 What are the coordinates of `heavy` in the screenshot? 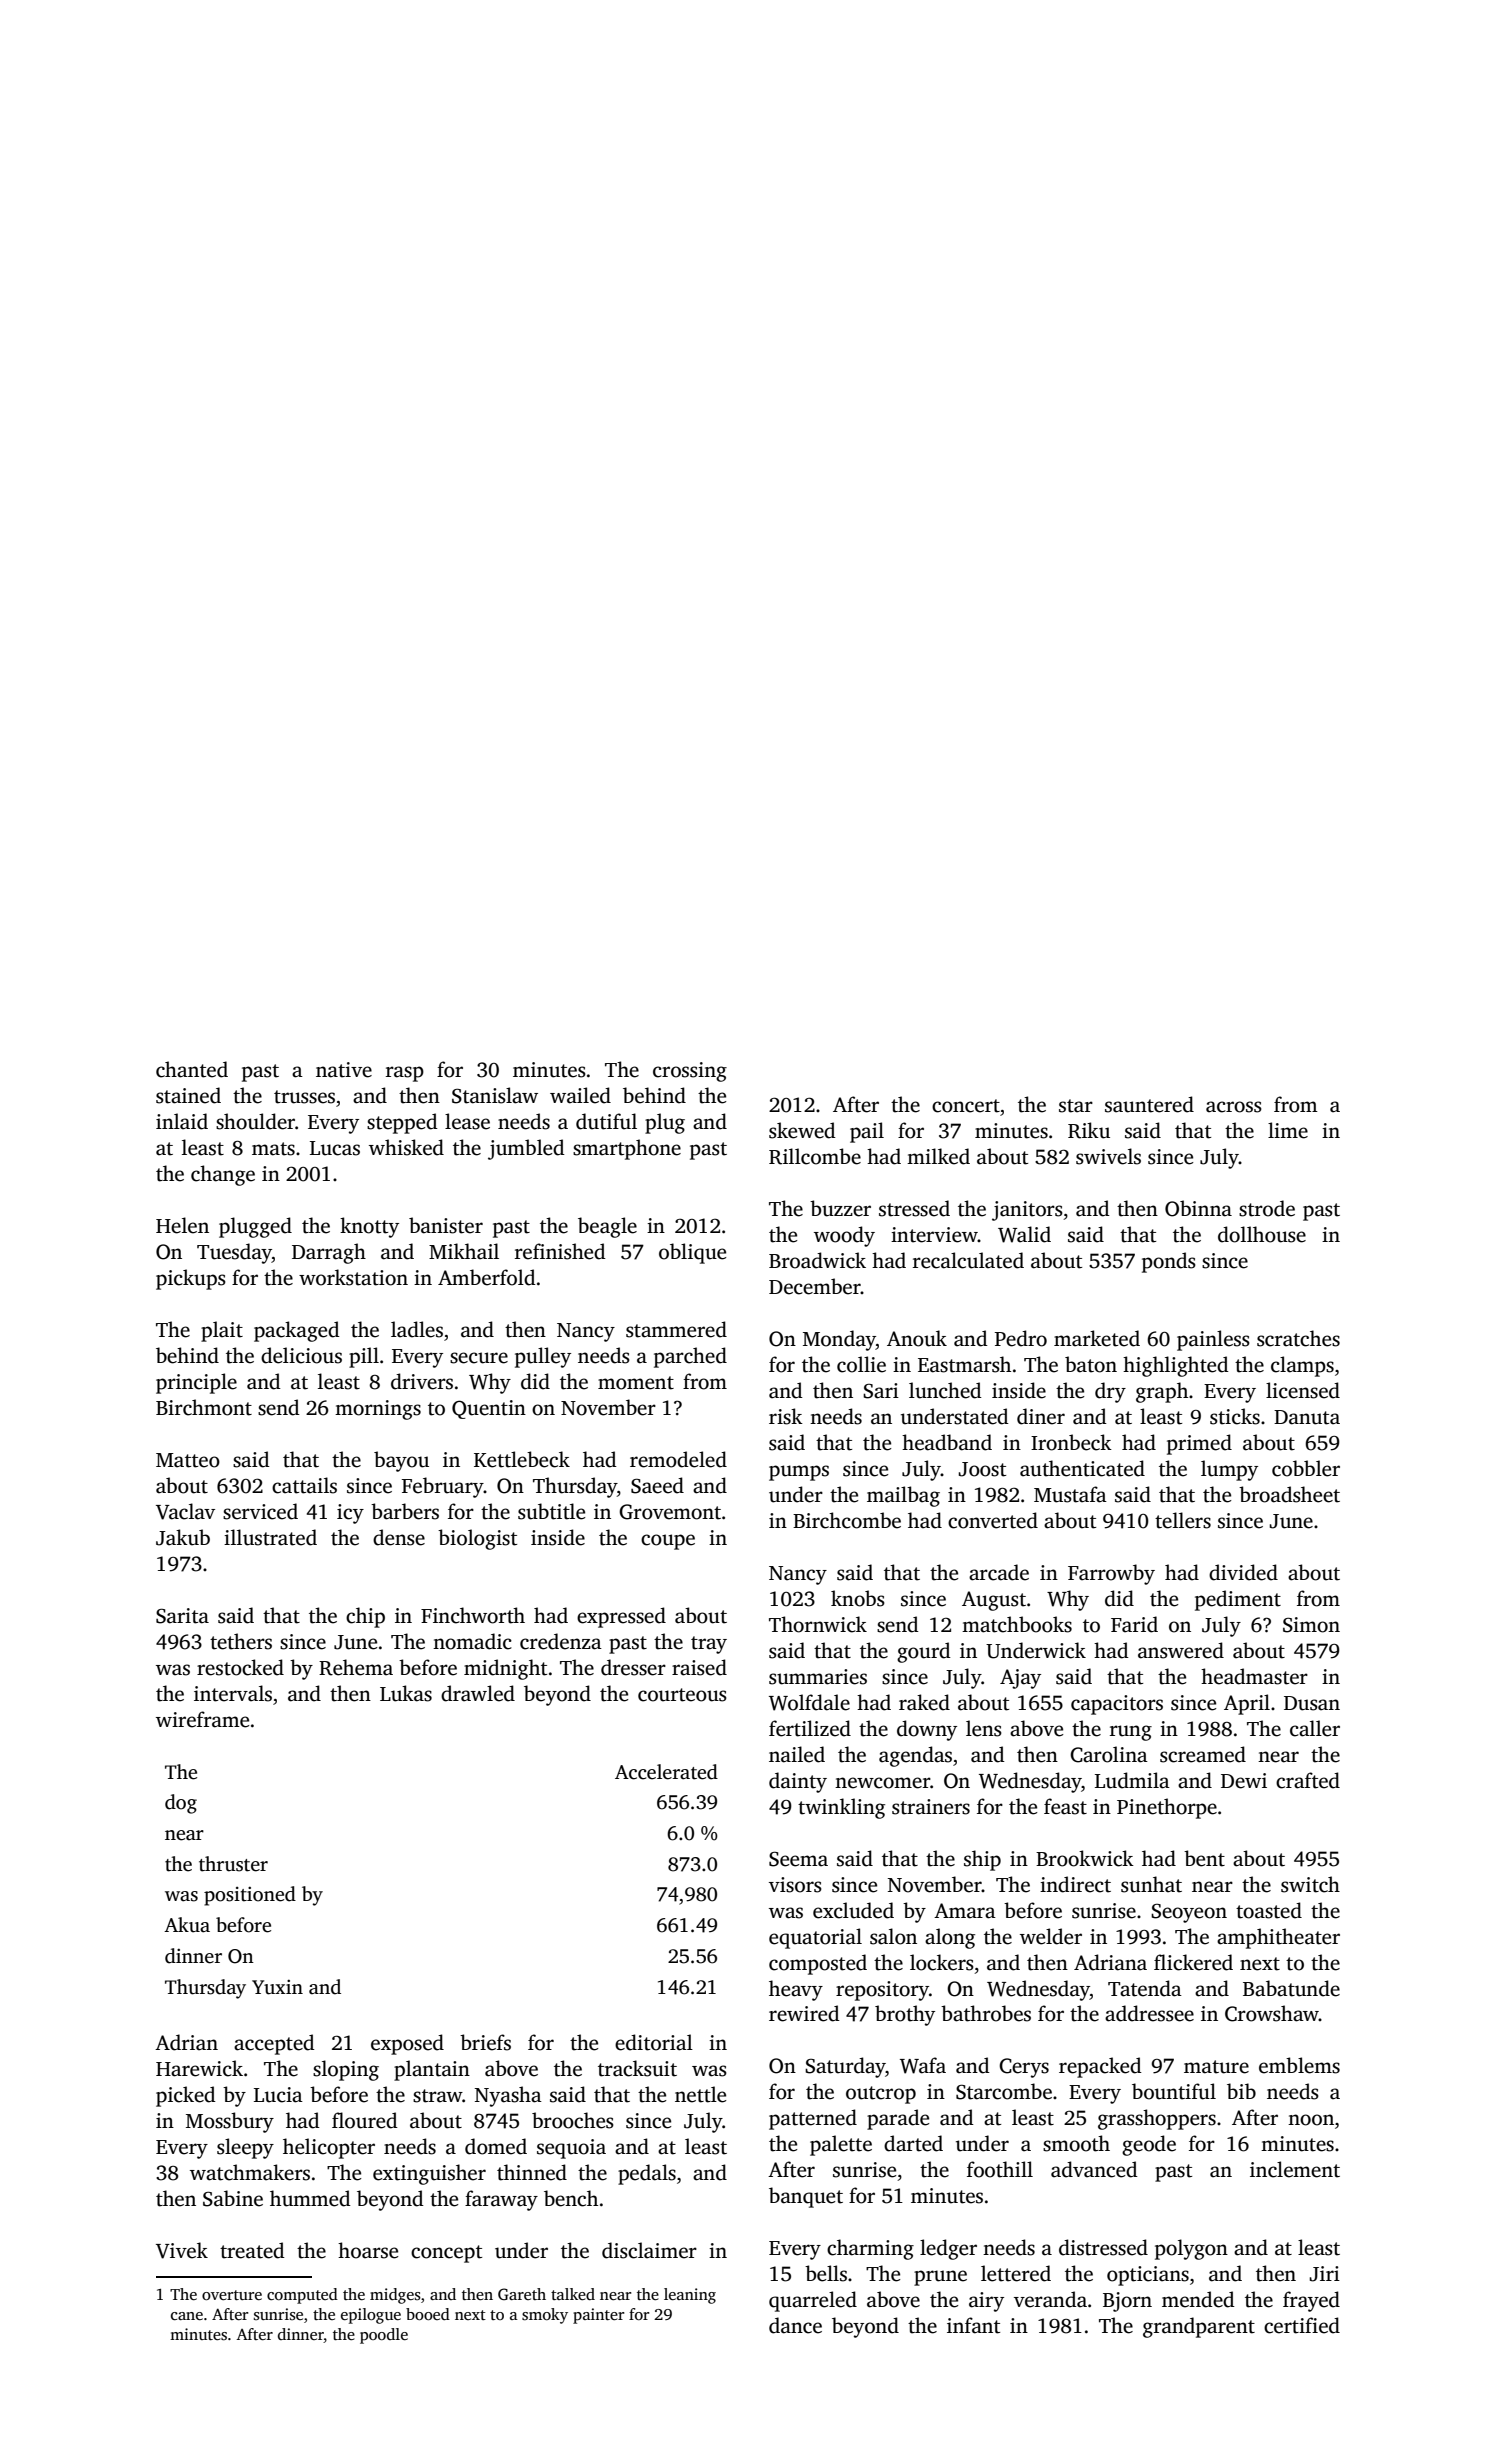 It's located at (796, 1990).
